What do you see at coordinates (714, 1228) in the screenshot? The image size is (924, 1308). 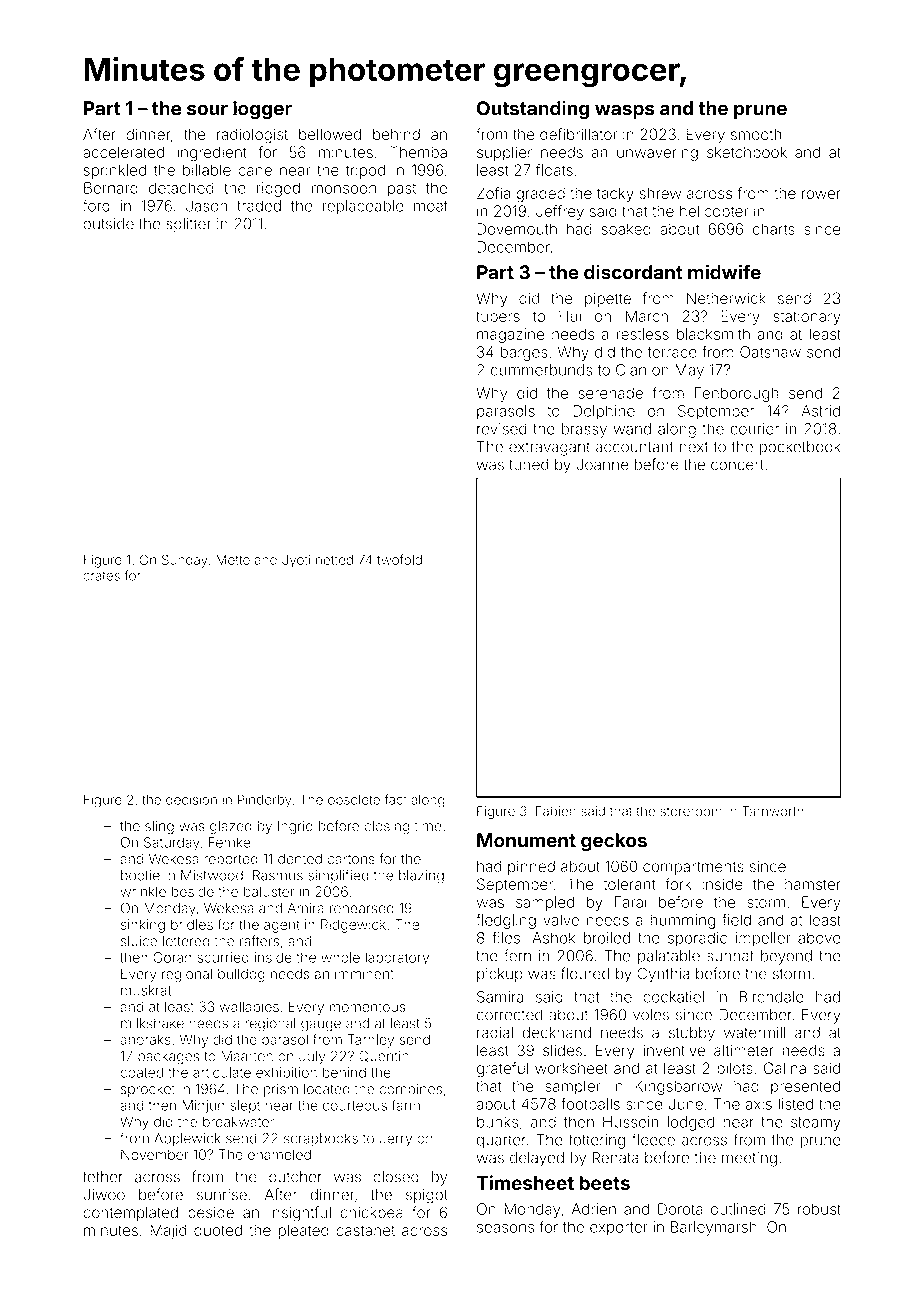 I see `Barleymarsh` at bounding box center [714, 1228].
